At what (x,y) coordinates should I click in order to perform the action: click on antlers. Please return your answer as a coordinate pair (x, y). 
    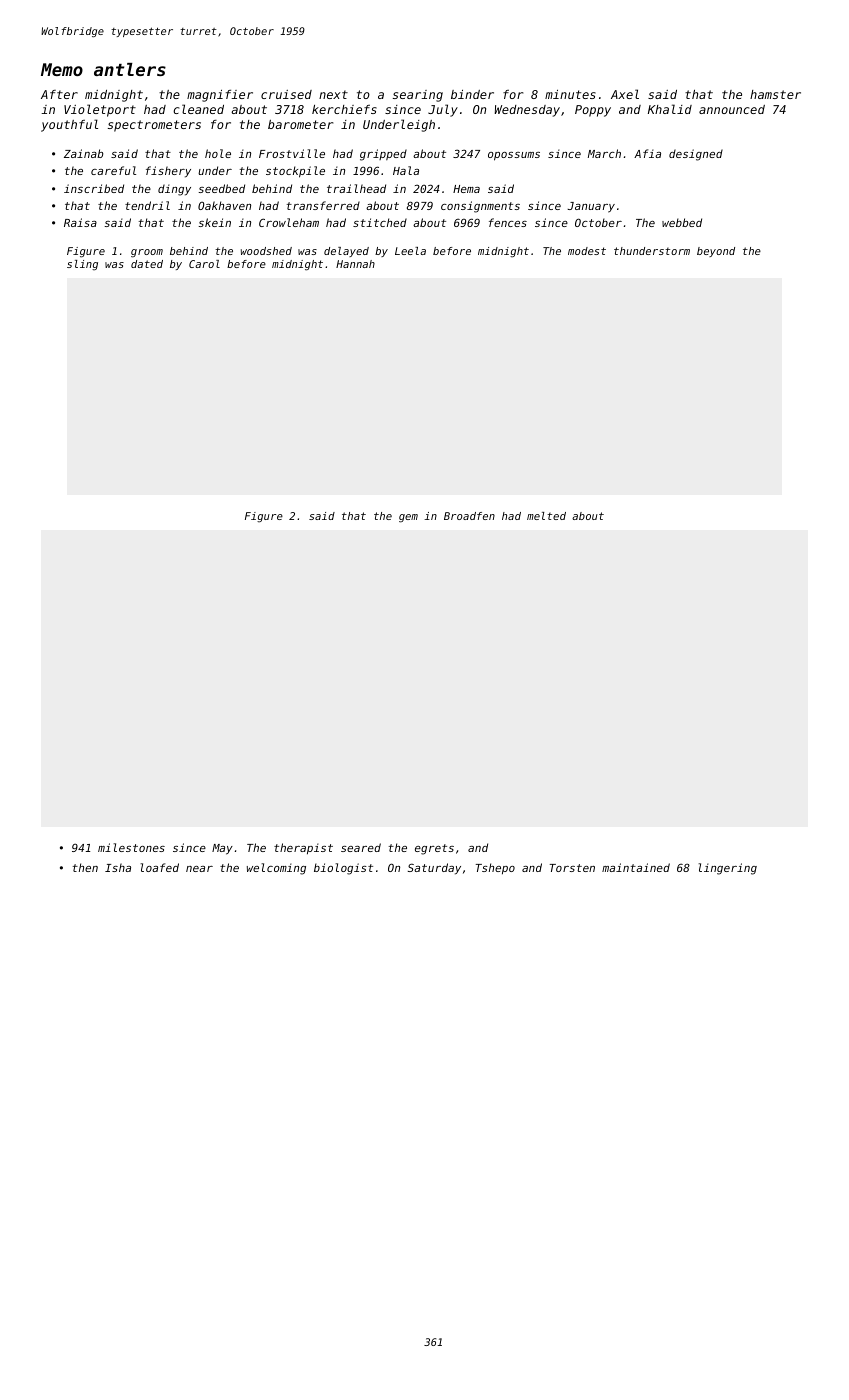
    Looking at the image, I should click on (130, 69).
